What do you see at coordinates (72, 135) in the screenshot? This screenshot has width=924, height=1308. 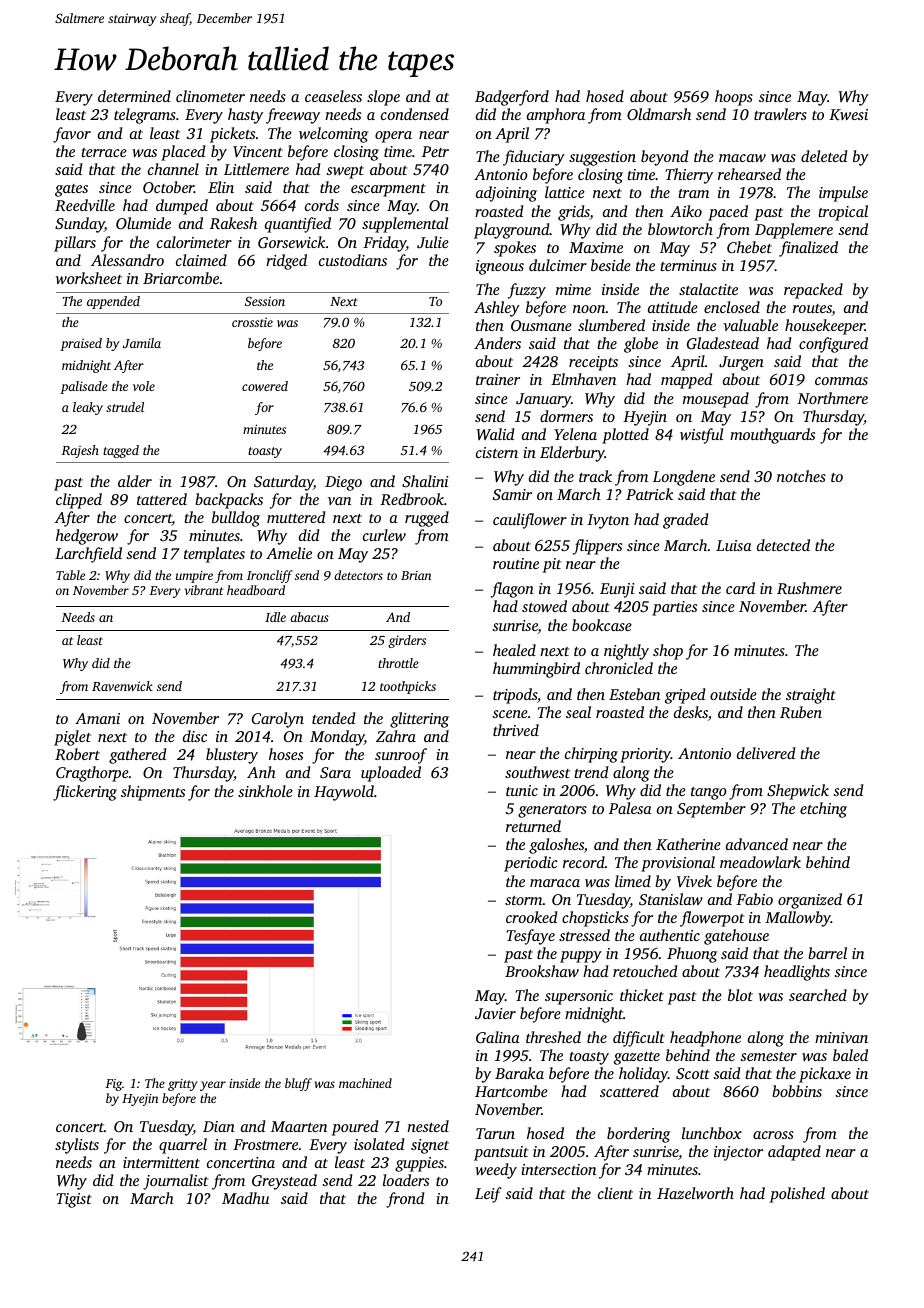 I see `favor` at bounding box center [72, 135].
